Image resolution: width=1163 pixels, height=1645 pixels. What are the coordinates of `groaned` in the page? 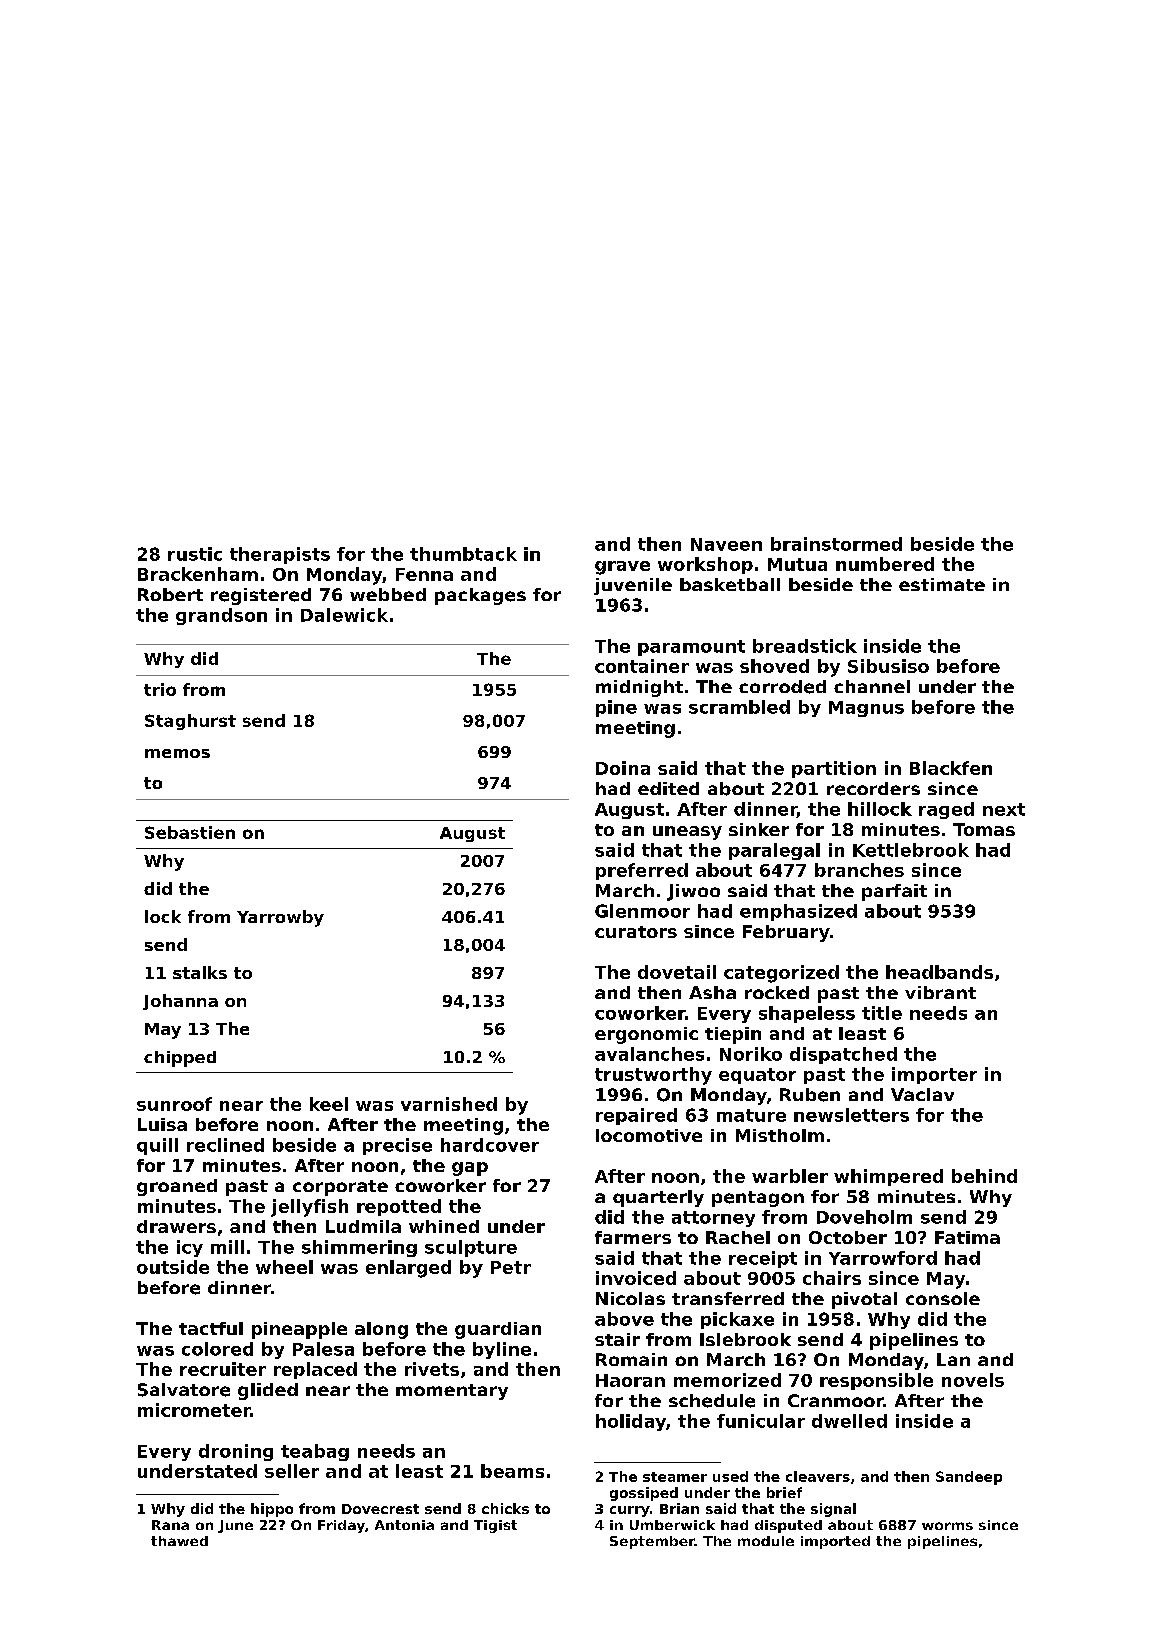 It's located at (177, 1187).
